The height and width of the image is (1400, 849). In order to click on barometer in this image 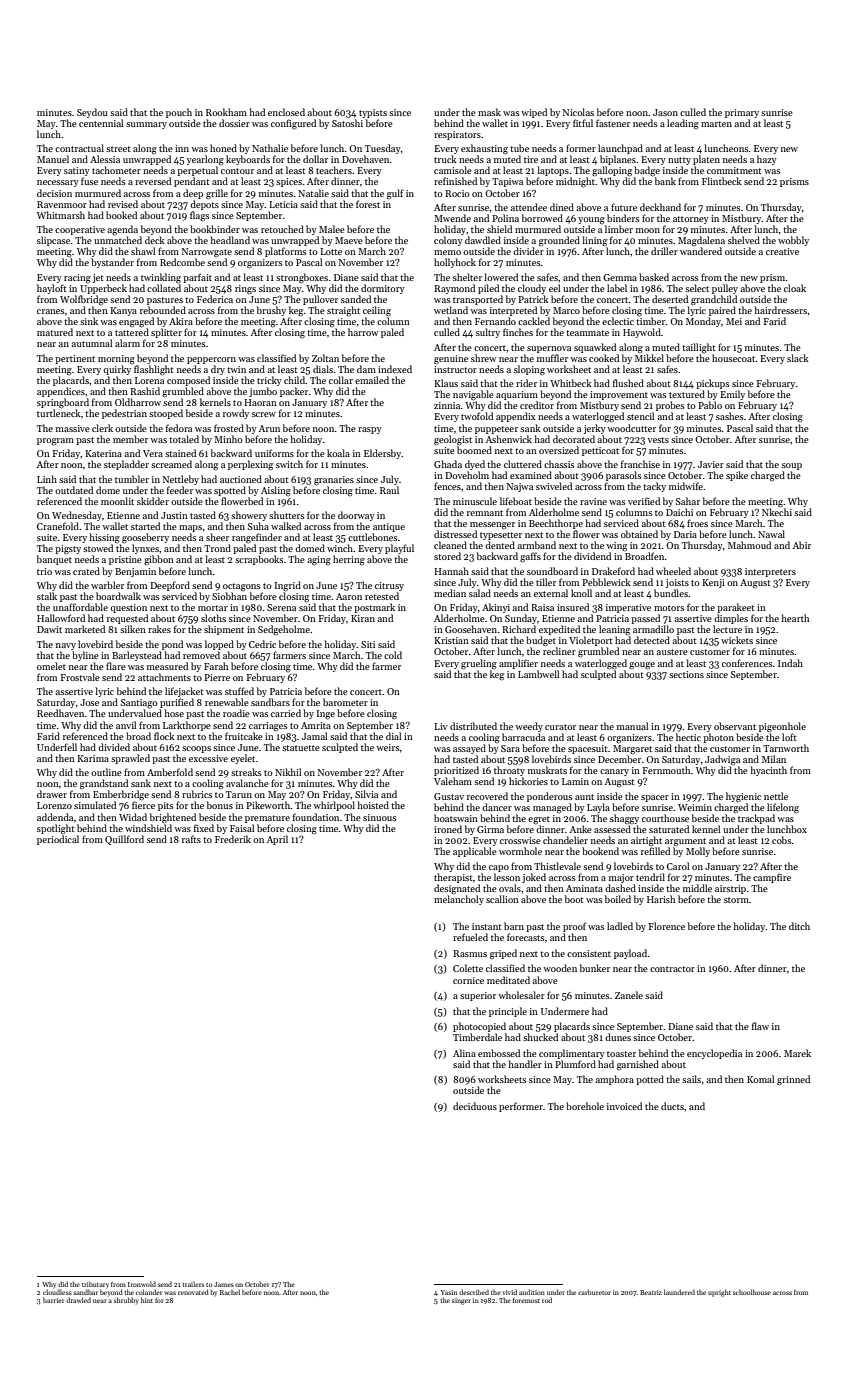, I will do `click(345, 702)`.
